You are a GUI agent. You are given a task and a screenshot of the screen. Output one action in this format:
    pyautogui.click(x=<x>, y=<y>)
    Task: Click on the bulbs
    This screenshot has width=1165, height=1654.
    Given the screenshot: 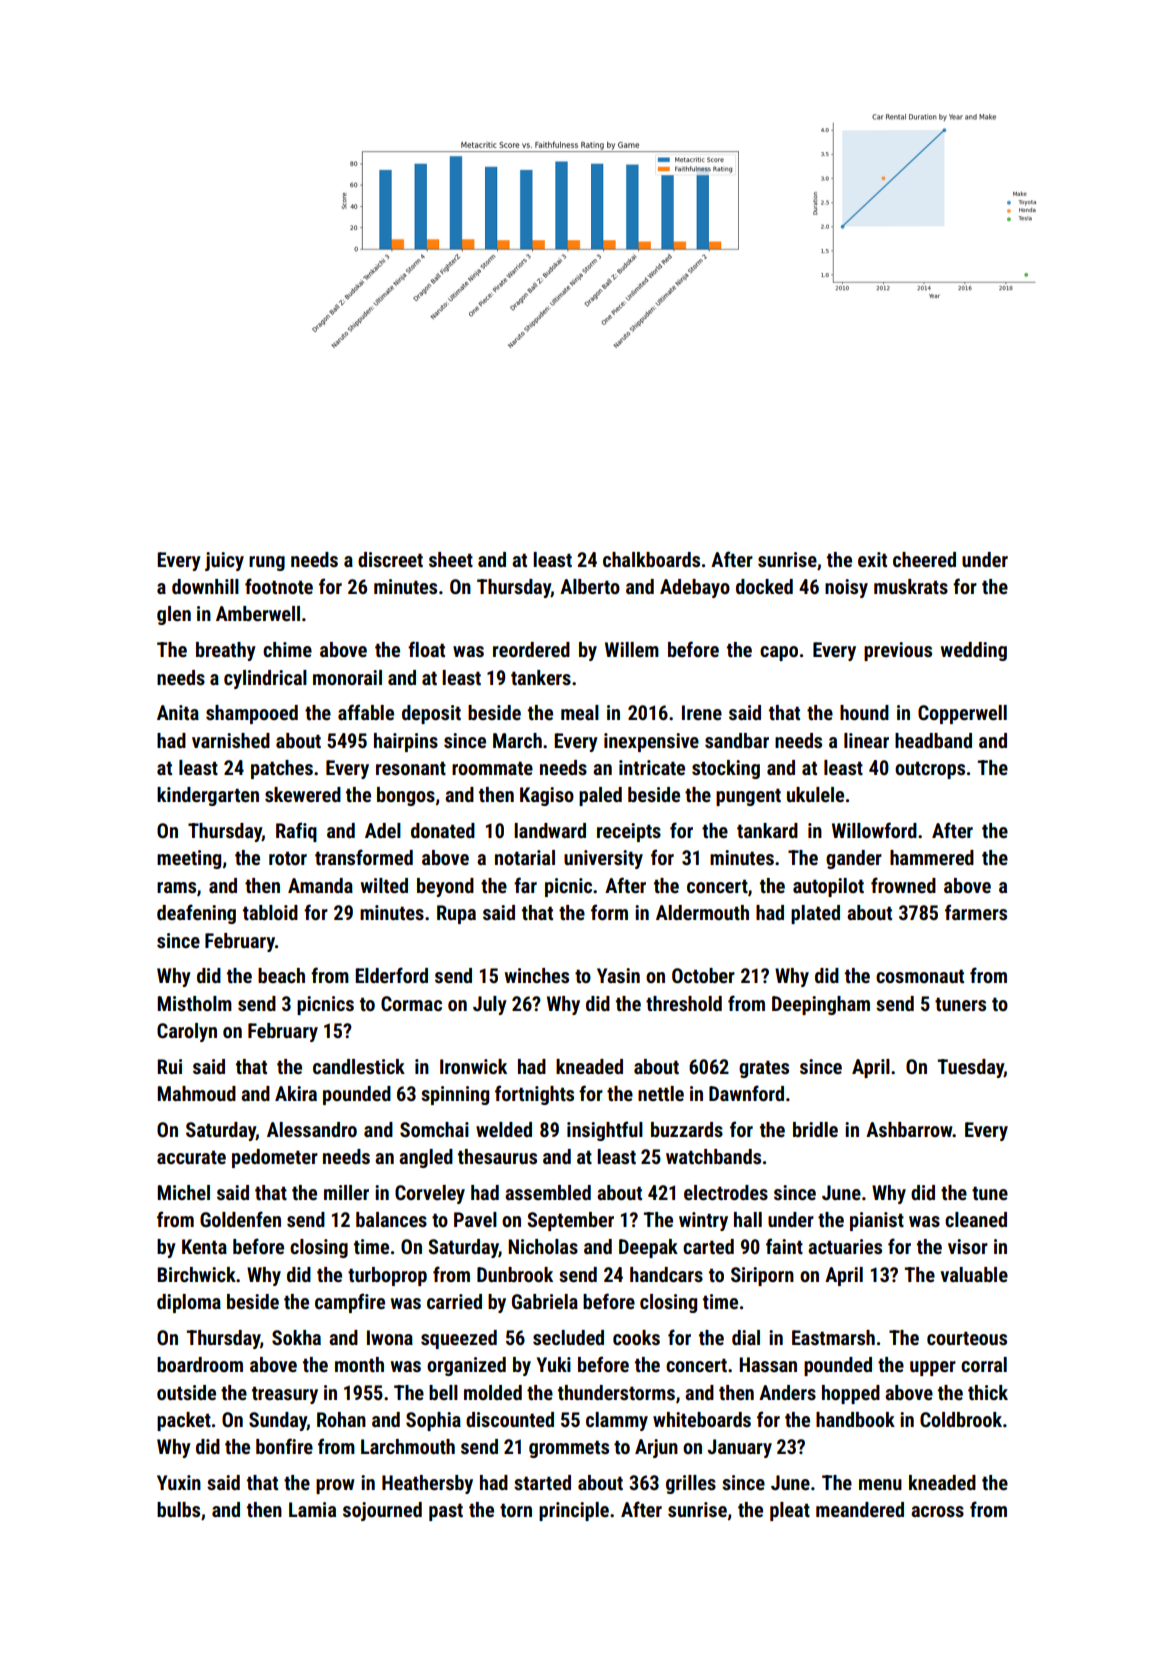 What is the action you would take?
    pyautogui.click(x=178, y=1509)
